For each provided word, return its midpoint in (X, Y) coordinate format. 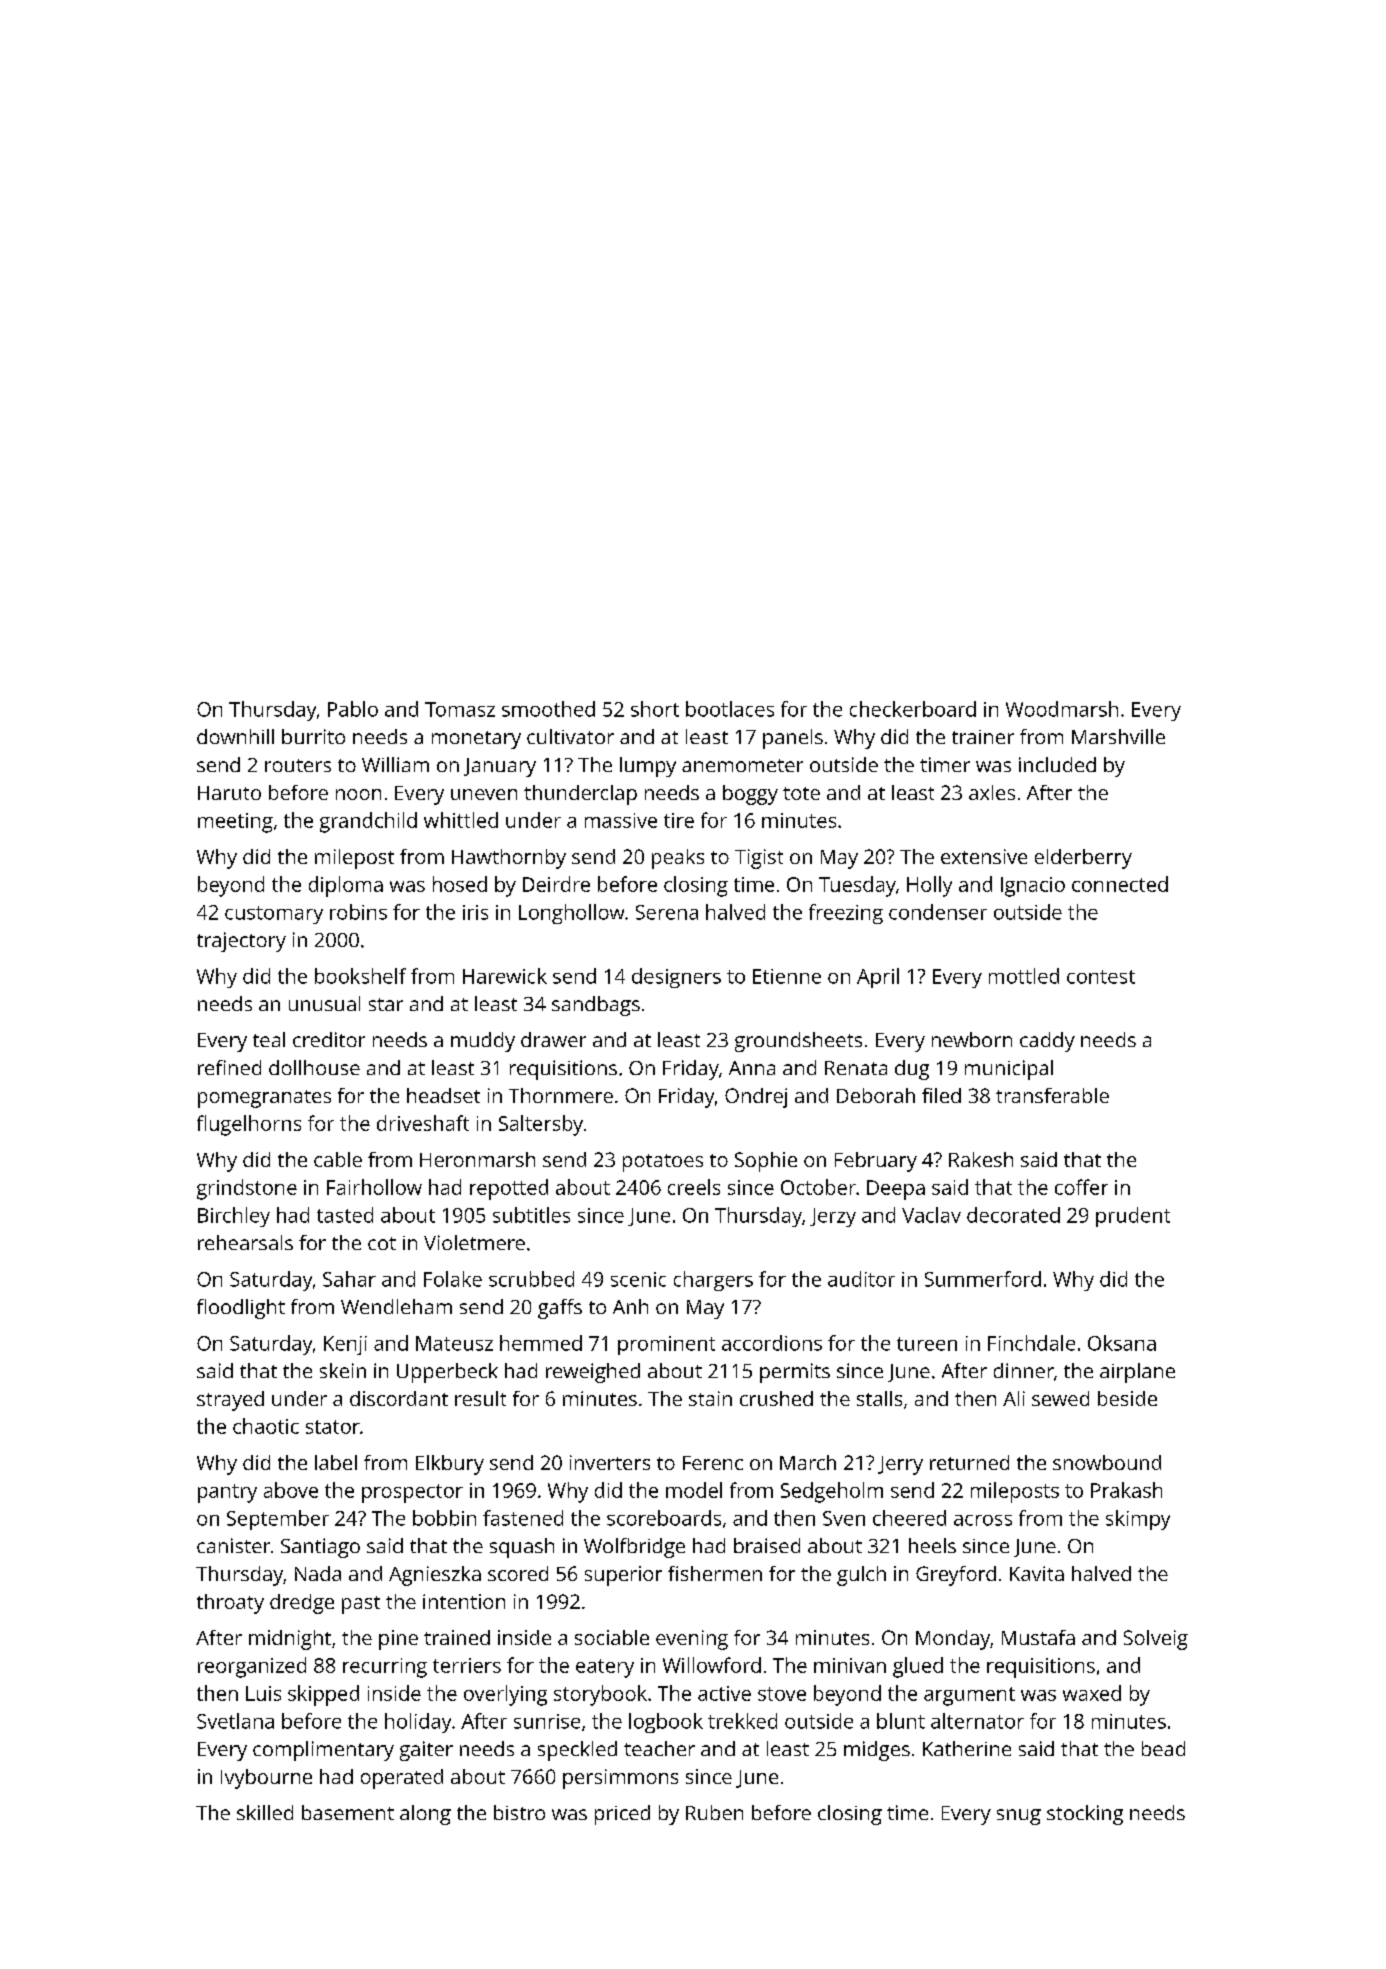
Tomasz (460, 709)
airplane (1137, 1373)
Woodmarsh (1062, 709)
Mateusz (454, 1343)
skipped (323, 1695)
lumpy (648, 767)
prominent (666, 1345)
